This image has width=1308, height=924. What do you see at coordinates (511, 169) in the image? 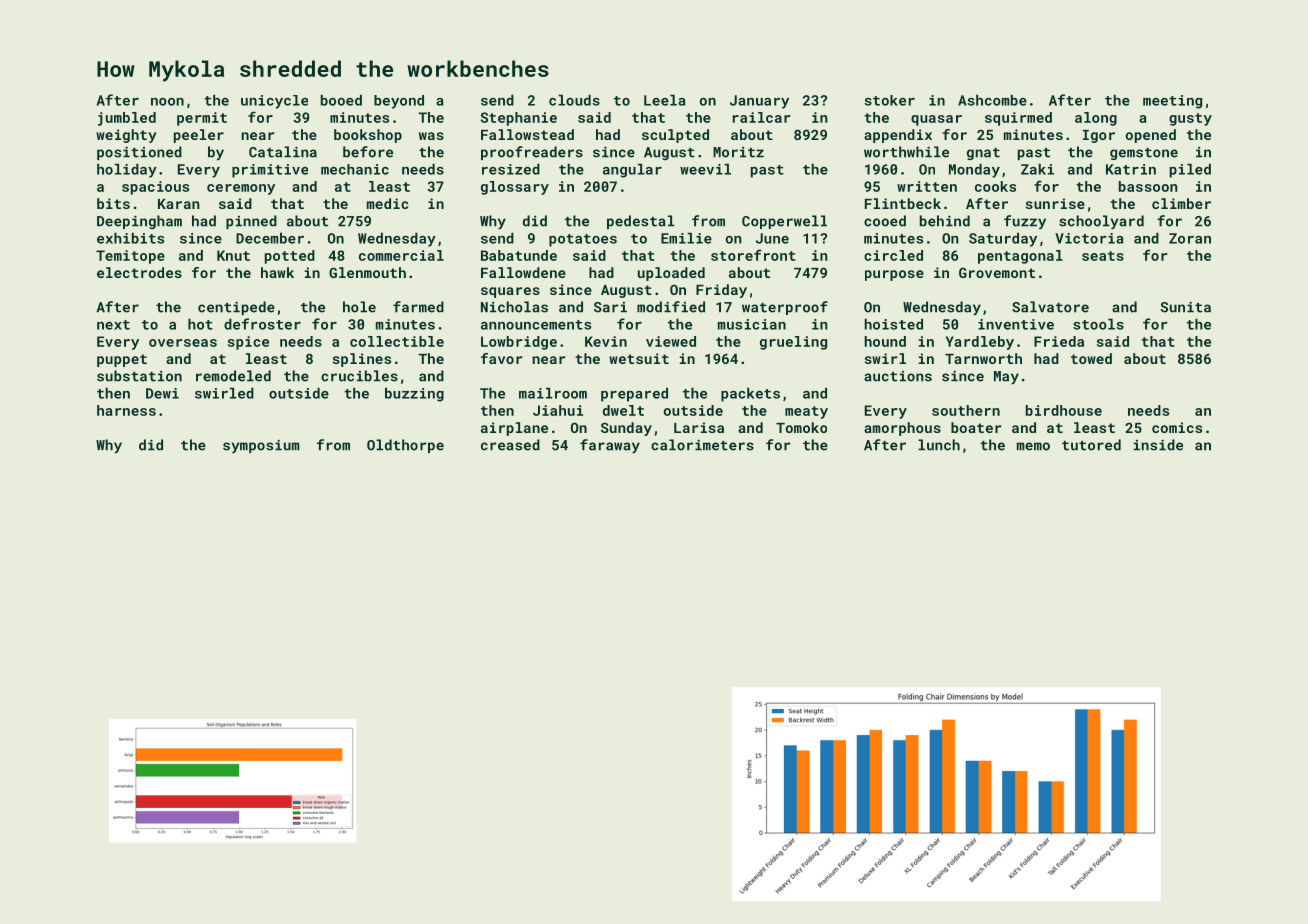
I see `resized` at bounding box center [511, 169].
